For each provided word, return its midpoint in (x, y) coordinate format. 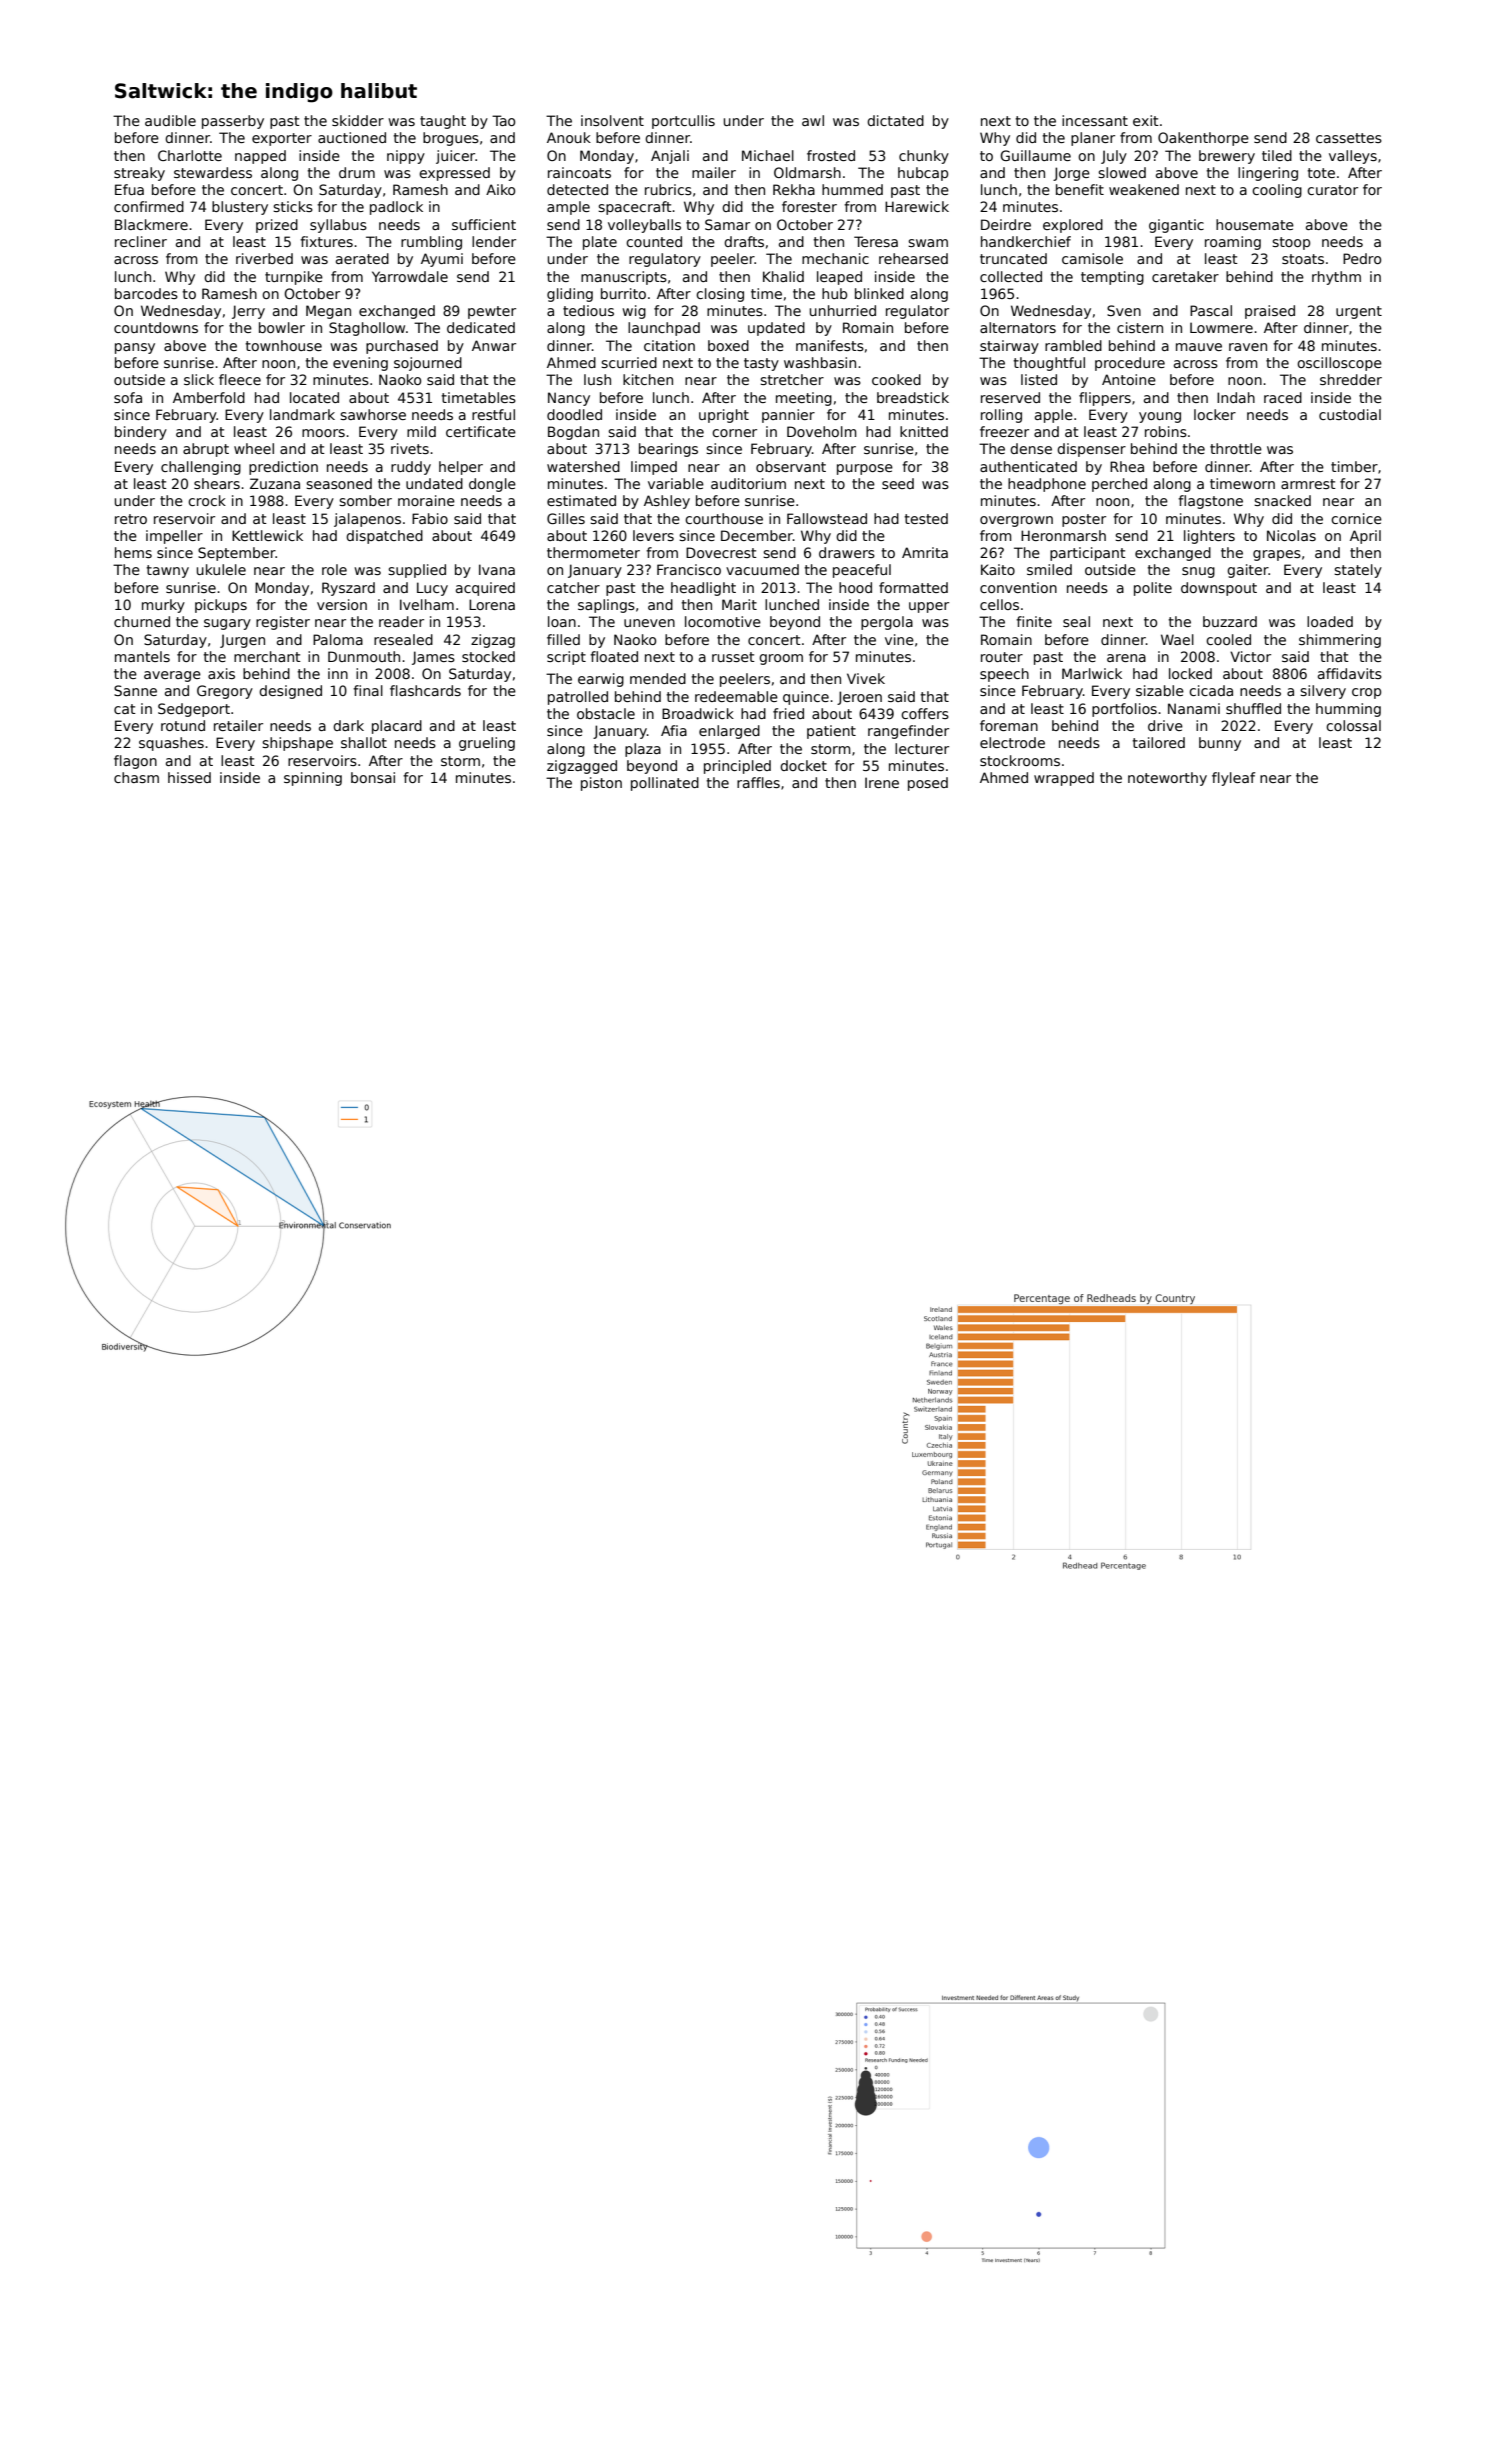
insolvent (612, 120)
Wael (1177, 639)
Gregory (225, 692)
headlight (703, 589)
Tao (503, 120)
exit (1146, 120)
